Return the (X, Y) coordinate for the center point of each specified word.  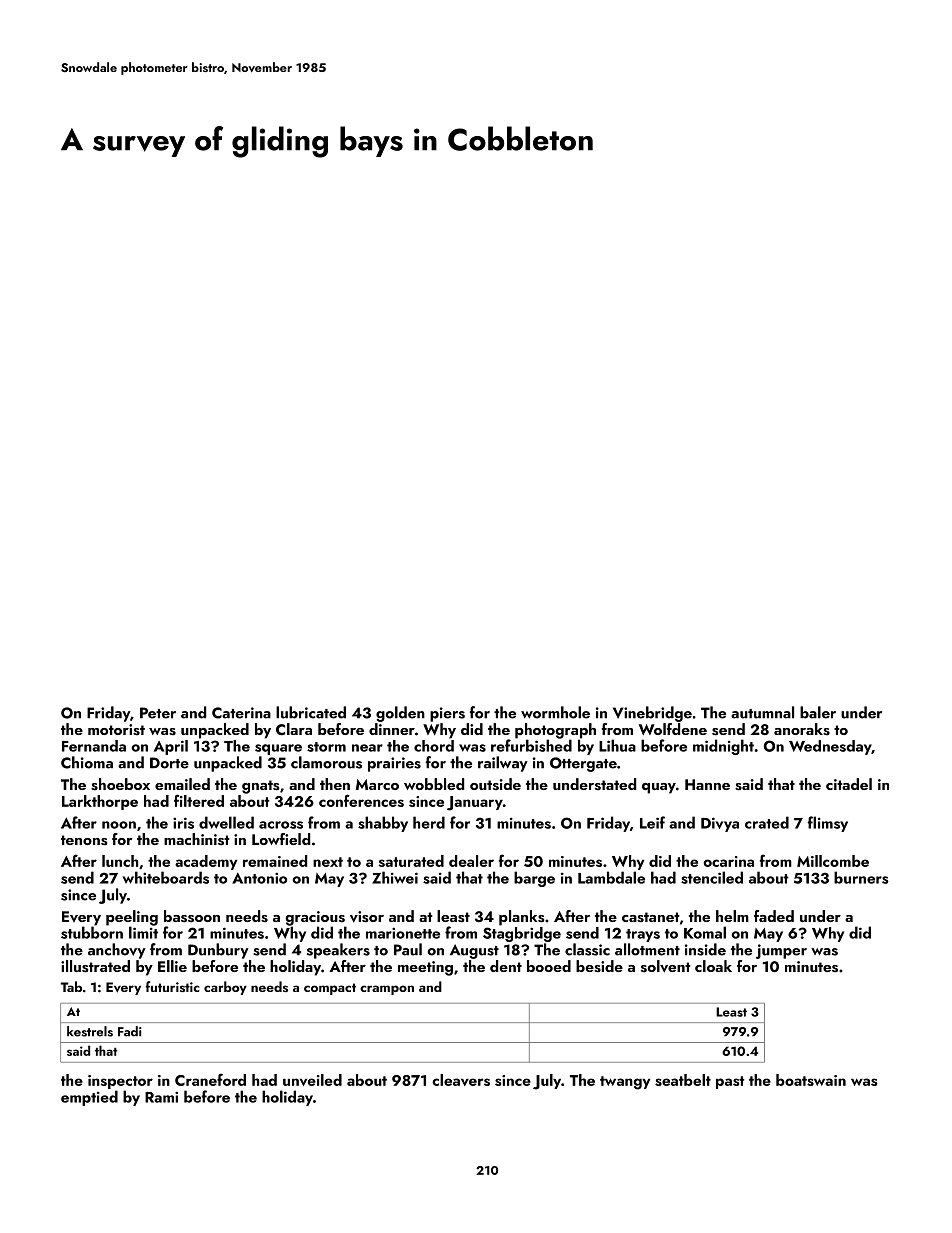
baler (818, 712)
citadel (849, 784)
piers (447, 714)
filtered (199, 800)
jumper (781, 951)
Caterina (241, 713)
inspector (120, 1082)
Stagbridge (522, 934)
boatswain (811, 1080)
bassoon (192, 916)
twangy (625, 1083)
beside (599, 966)
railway (503, 764)
